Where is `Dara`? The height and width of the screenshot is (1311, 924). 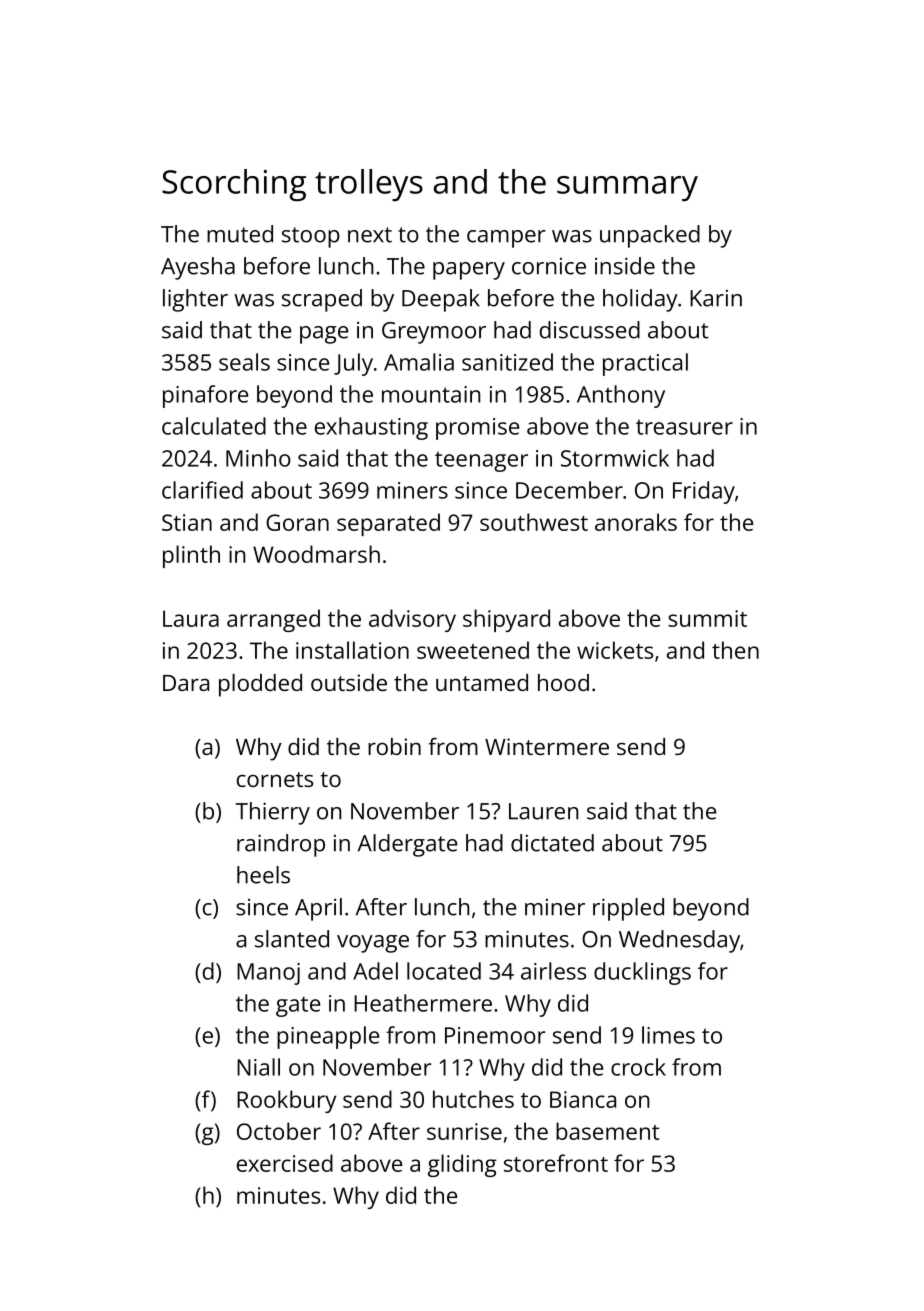 Dara is located at coordinates (186, 683).
